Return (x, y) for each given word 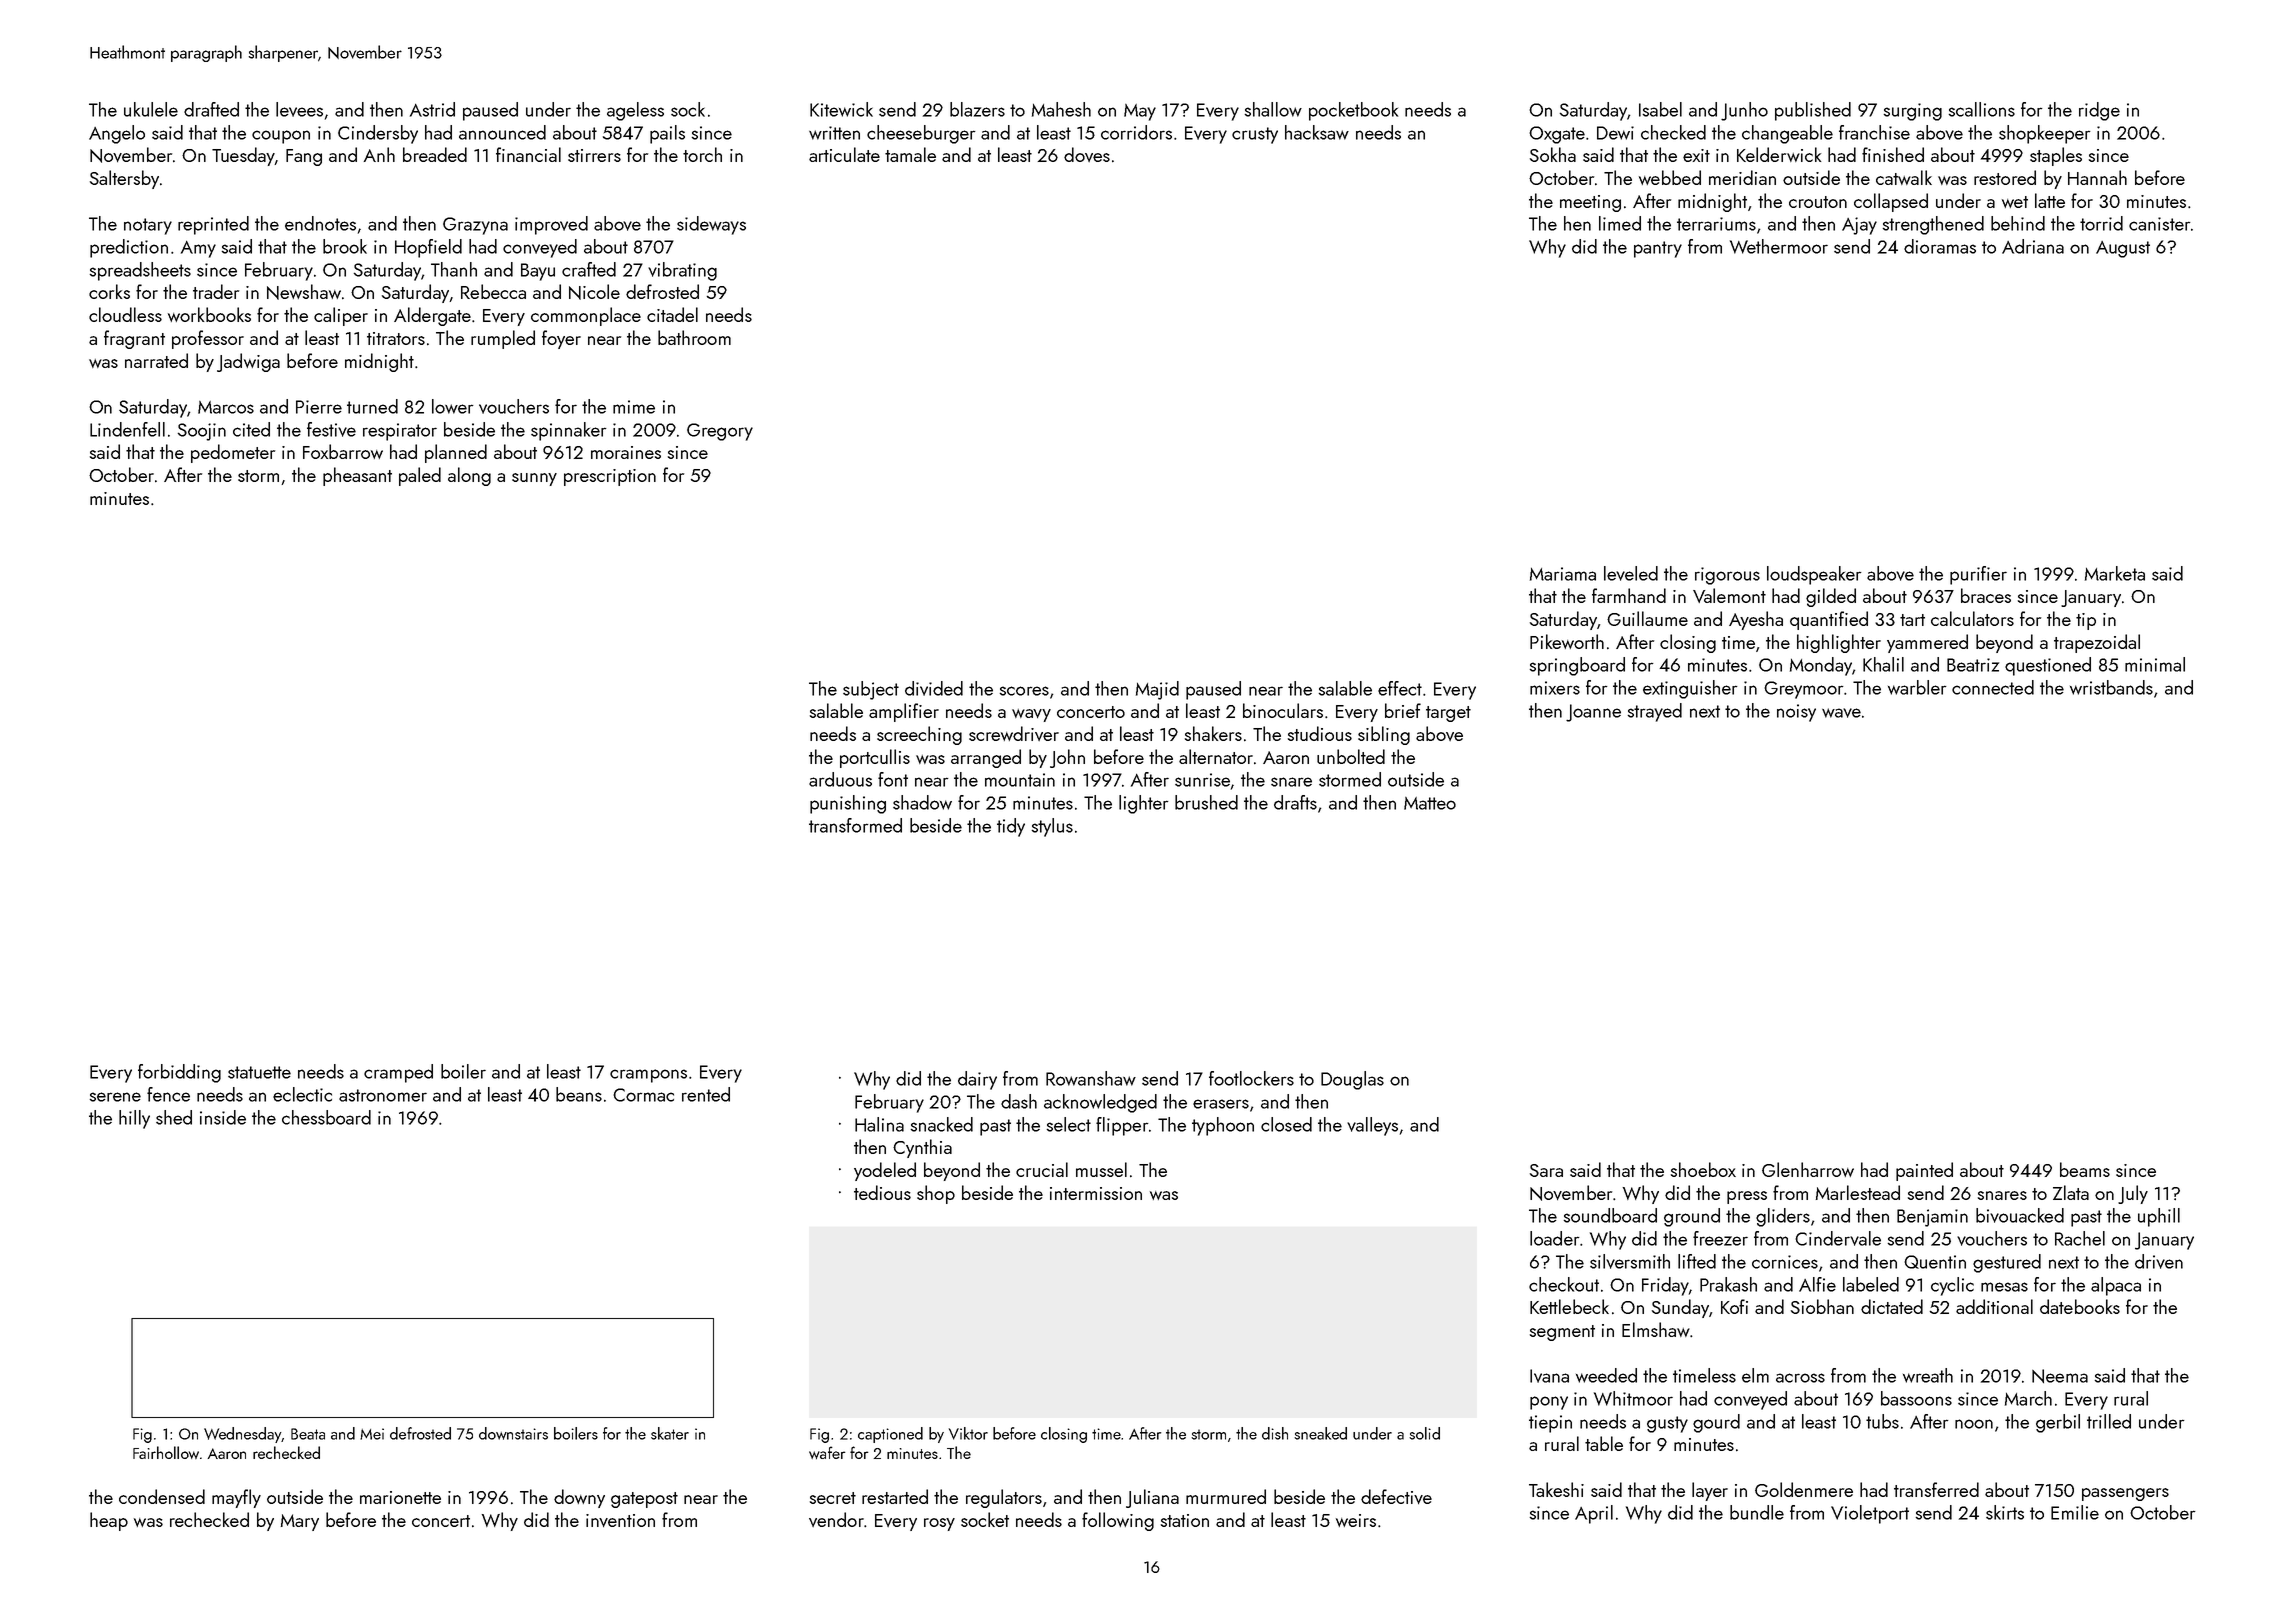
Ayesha (1756, 620)
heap (109, 1521)
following (1118, 1521)
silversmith (1630, 1261)
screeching (919, 735)
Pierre (319, 407)
